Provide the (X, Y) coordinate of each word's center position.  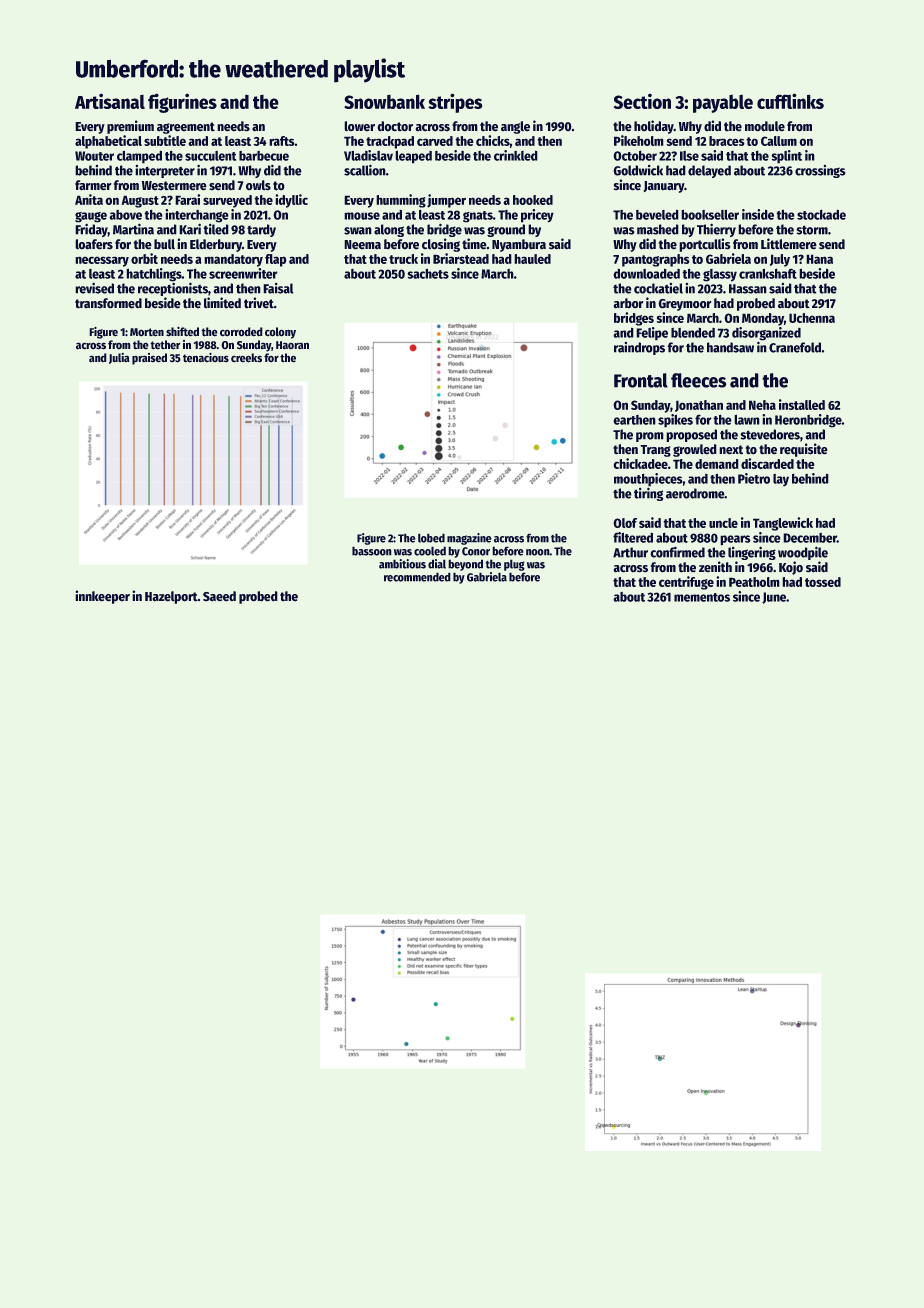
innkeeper (102, 597)
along (389, 230)
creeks (246, 358)
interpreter (165, 171)
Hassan (748, 289)
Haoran (292, 345)
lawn (747, 419)
